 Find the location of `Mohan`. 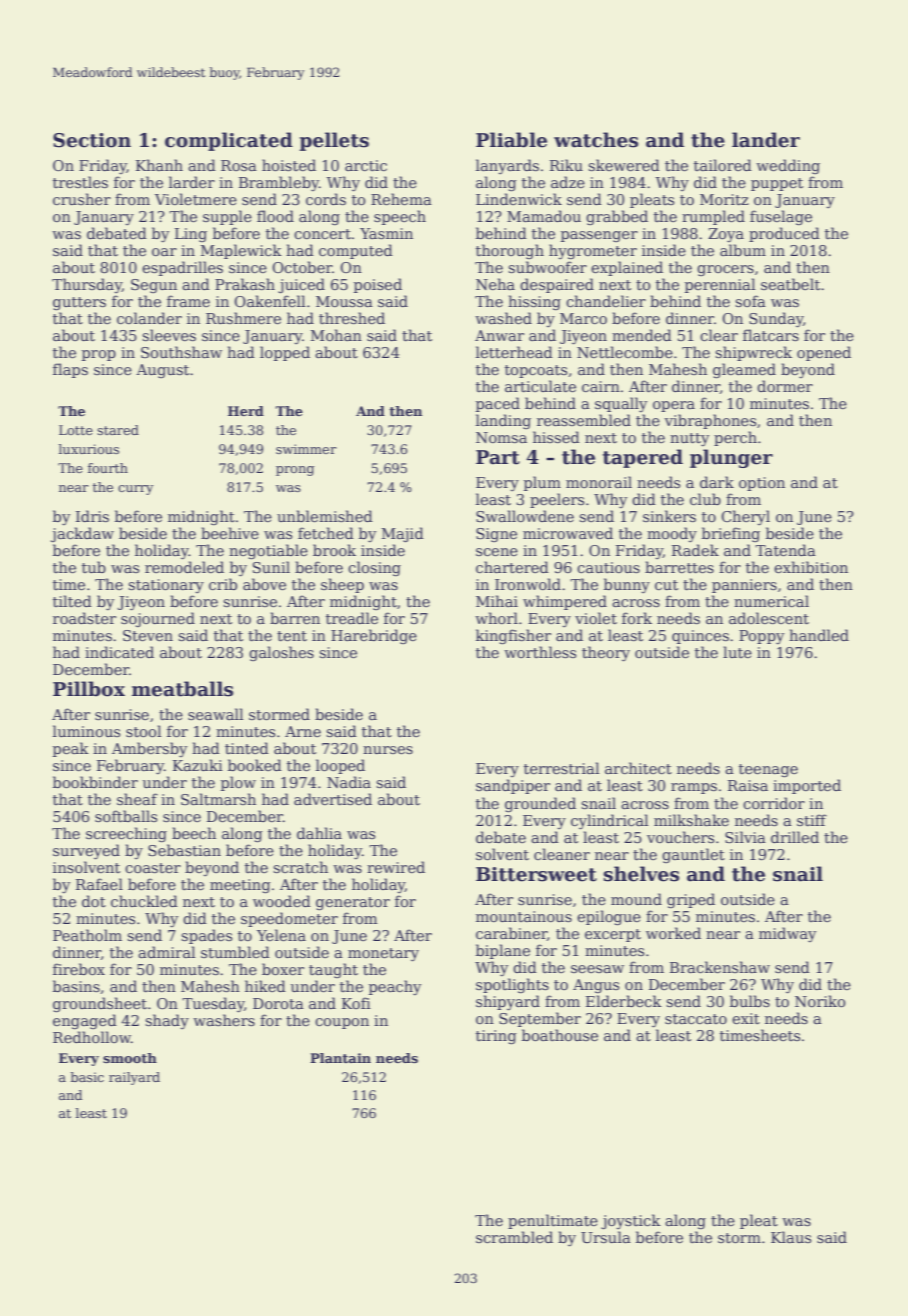

Mohan is located at coordinates (336, 335).
